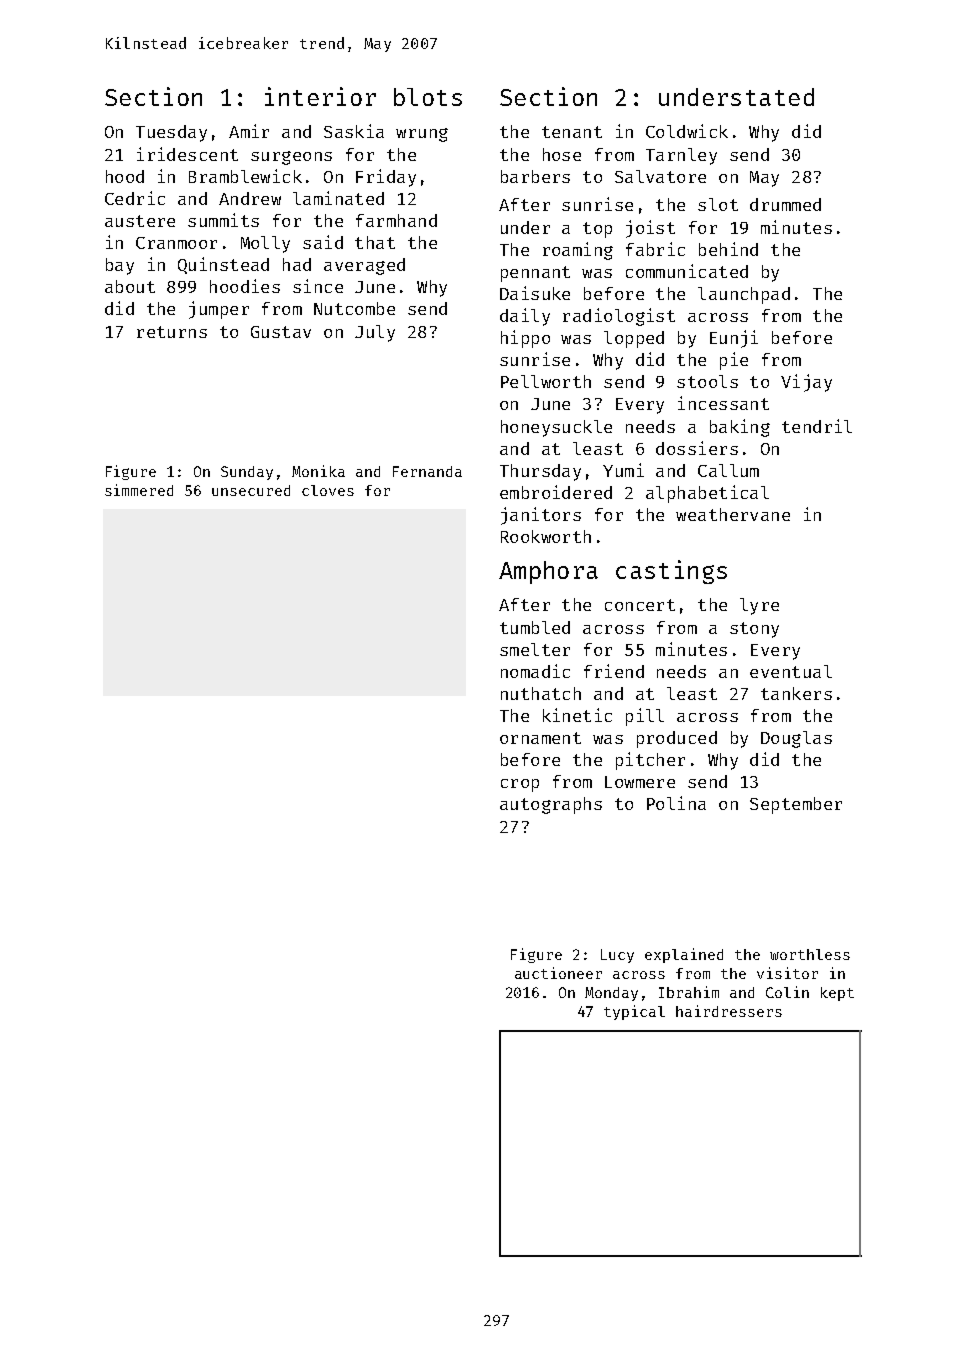 The height and width of the screenshot is (1371, 965). Describe the element at coordinates (328, 490) in the screenshot. I see `cloves` at that location.
